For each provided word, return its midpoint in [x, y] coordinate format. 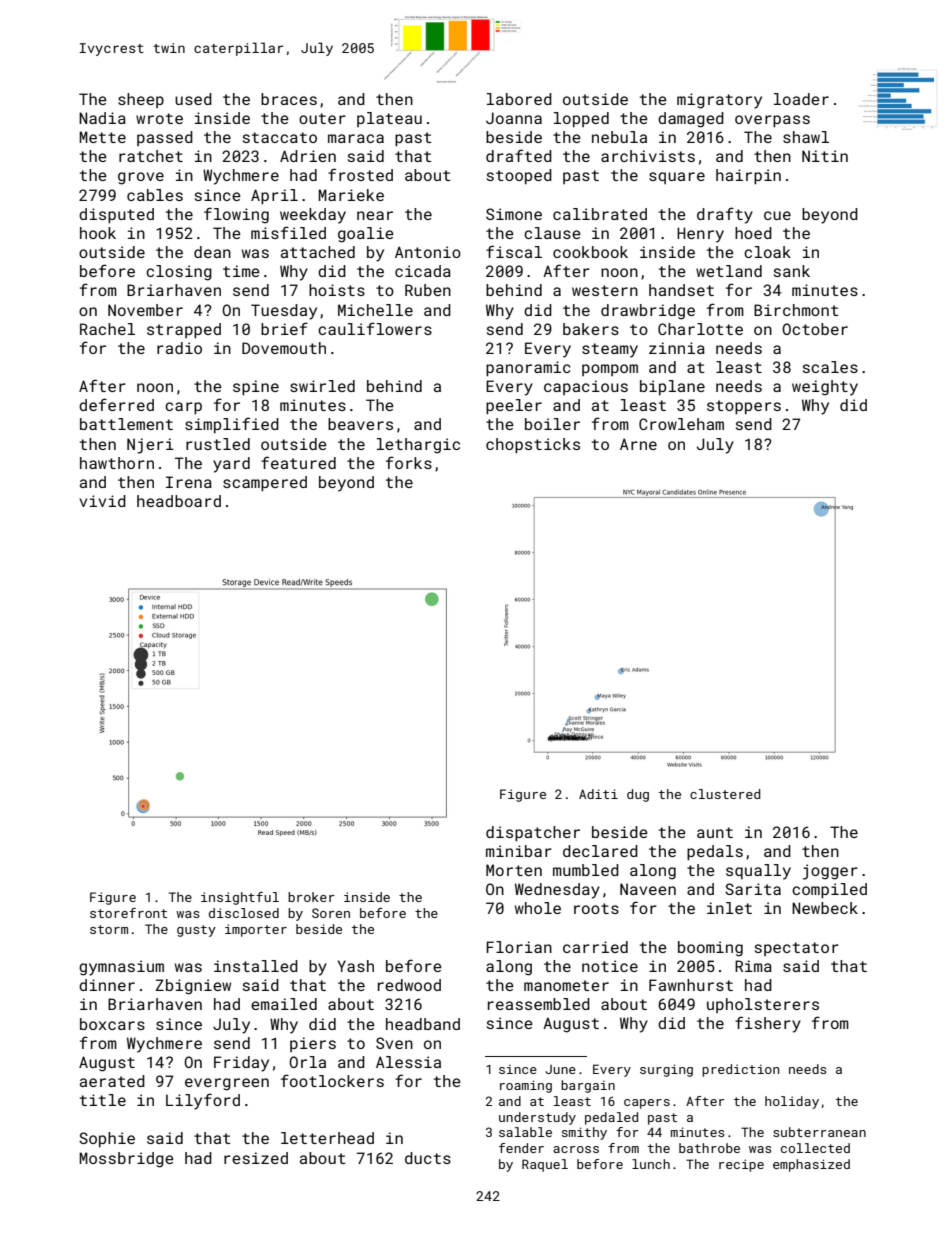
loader [801, 99]
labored [519, 99]
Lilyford [203, 1101]
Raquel [545, 1165]
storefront [128, 913]
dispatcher [533, 833]
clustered [725, 794]
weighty [825, 388]
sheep [141, 100]
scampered [265, 483]
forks [409, 462]
